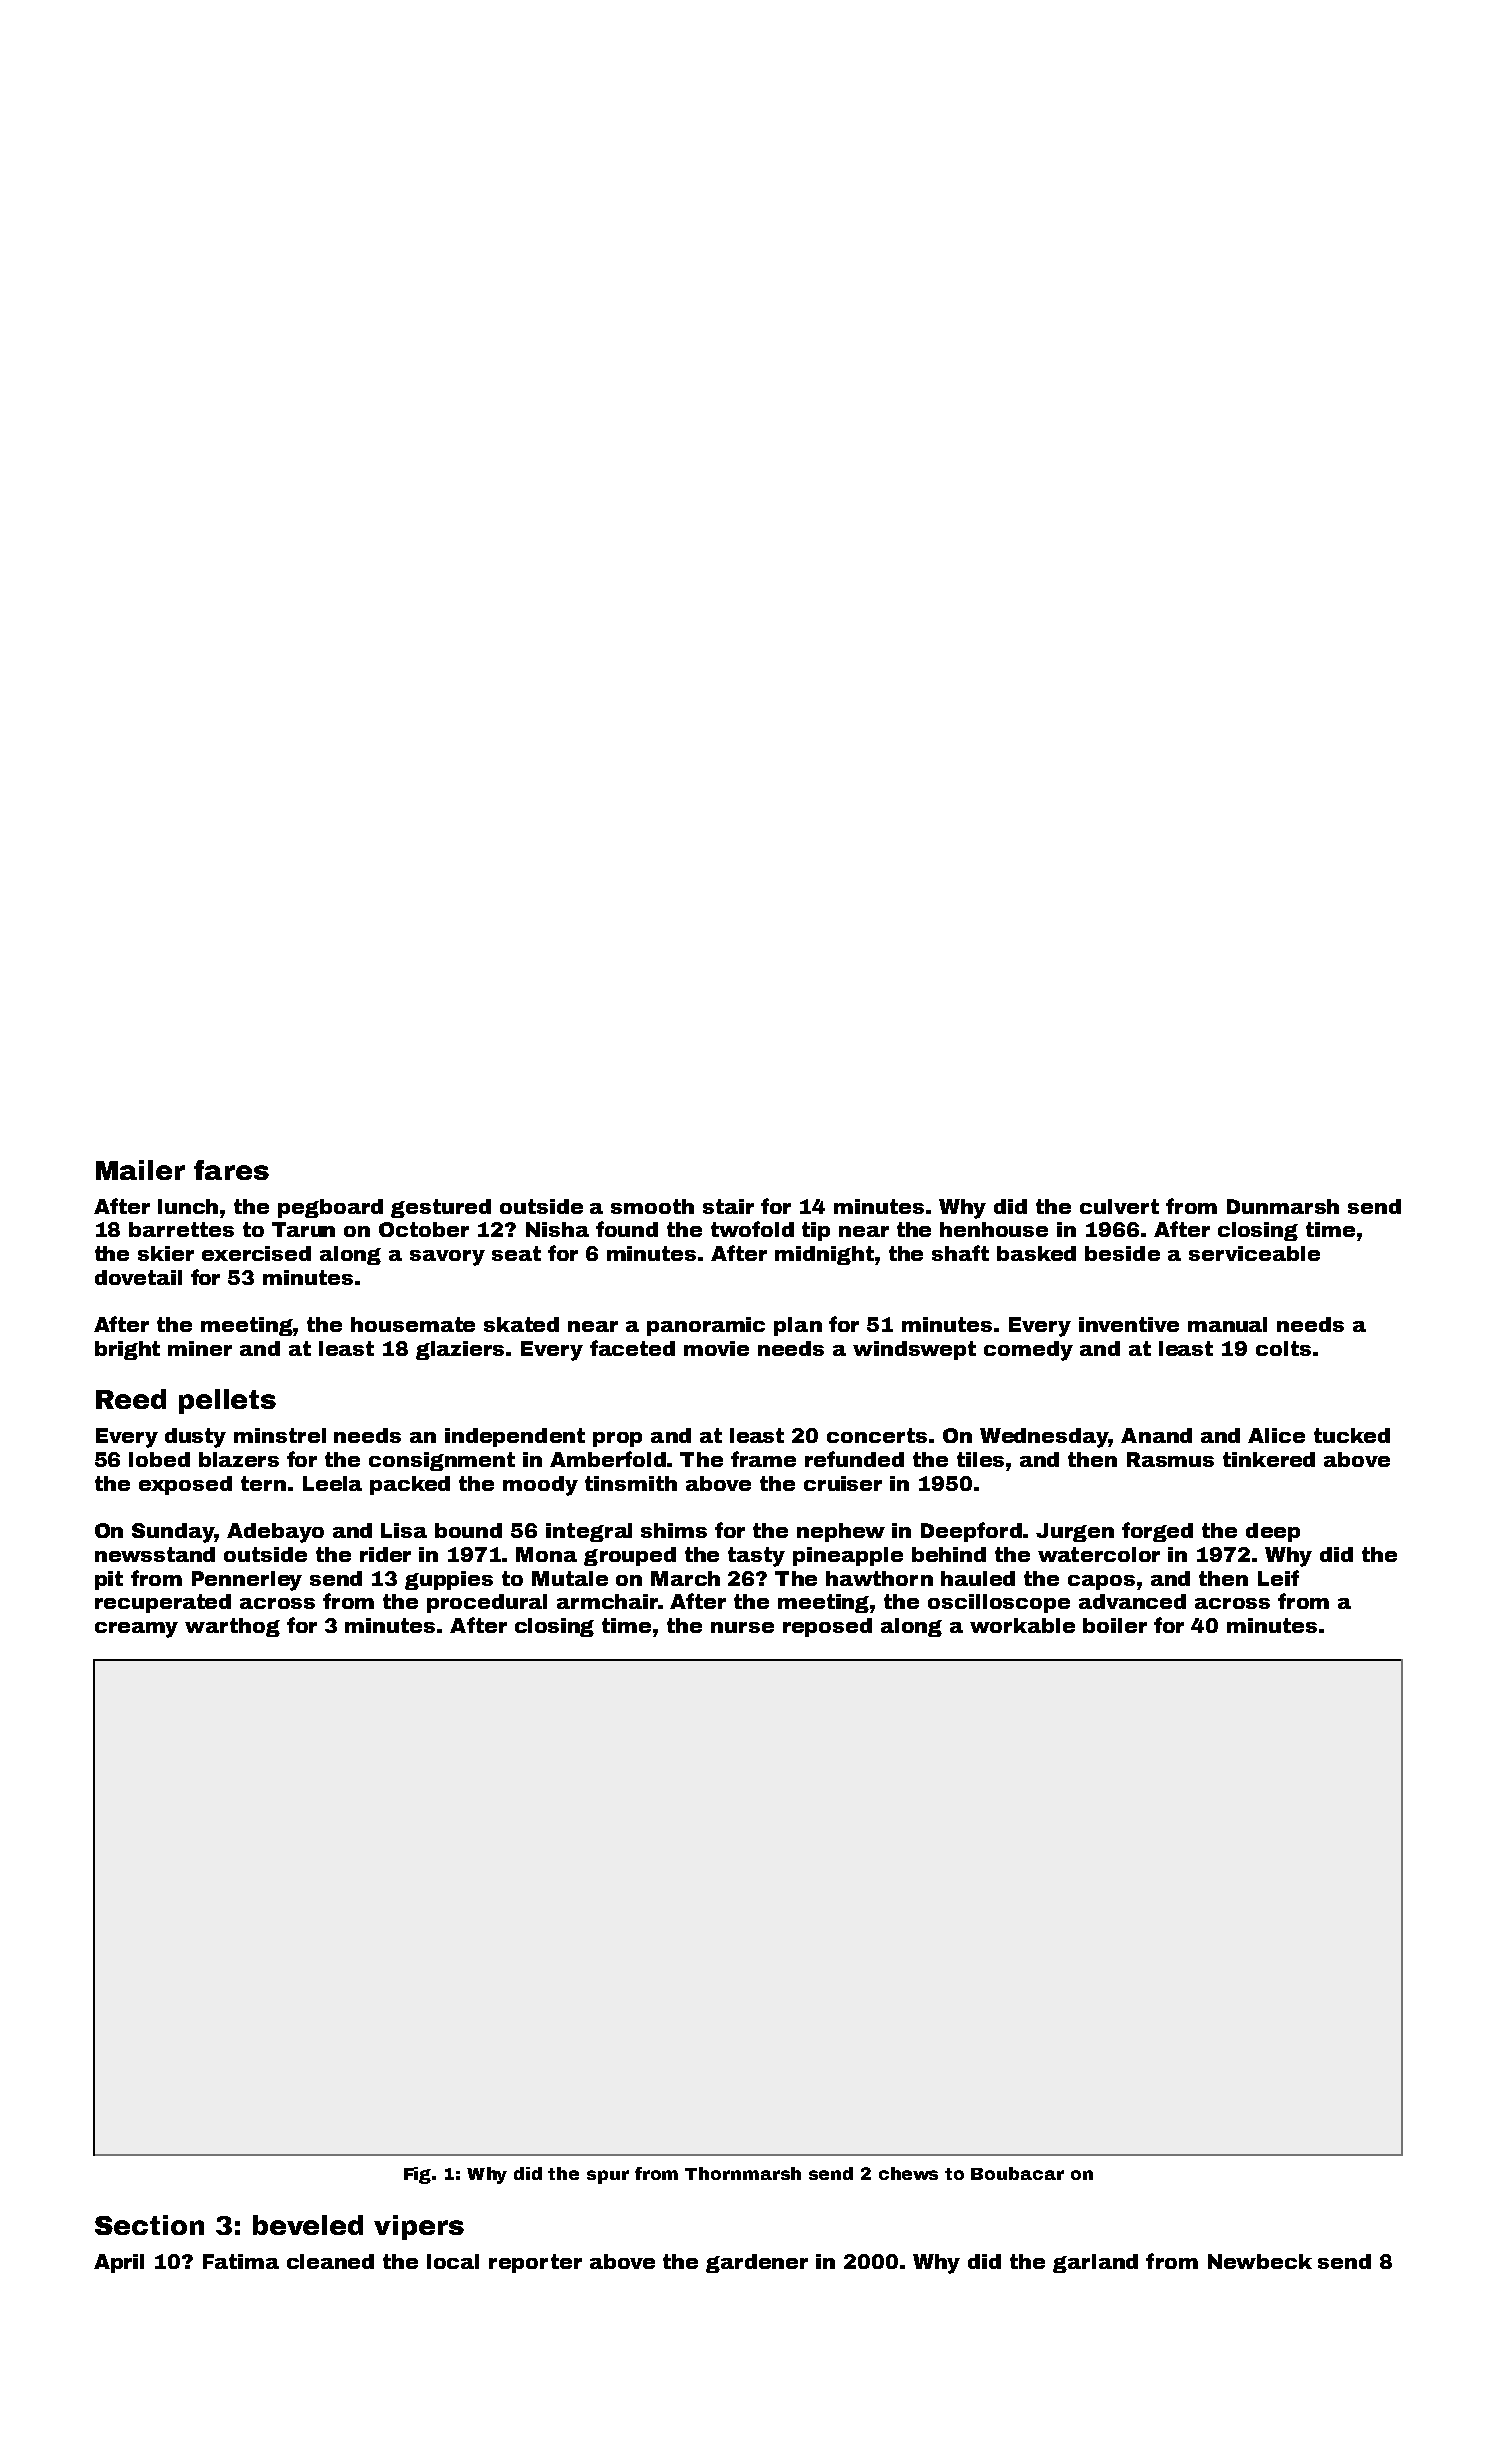  I want to click on gardener, so click(757, 2263).
